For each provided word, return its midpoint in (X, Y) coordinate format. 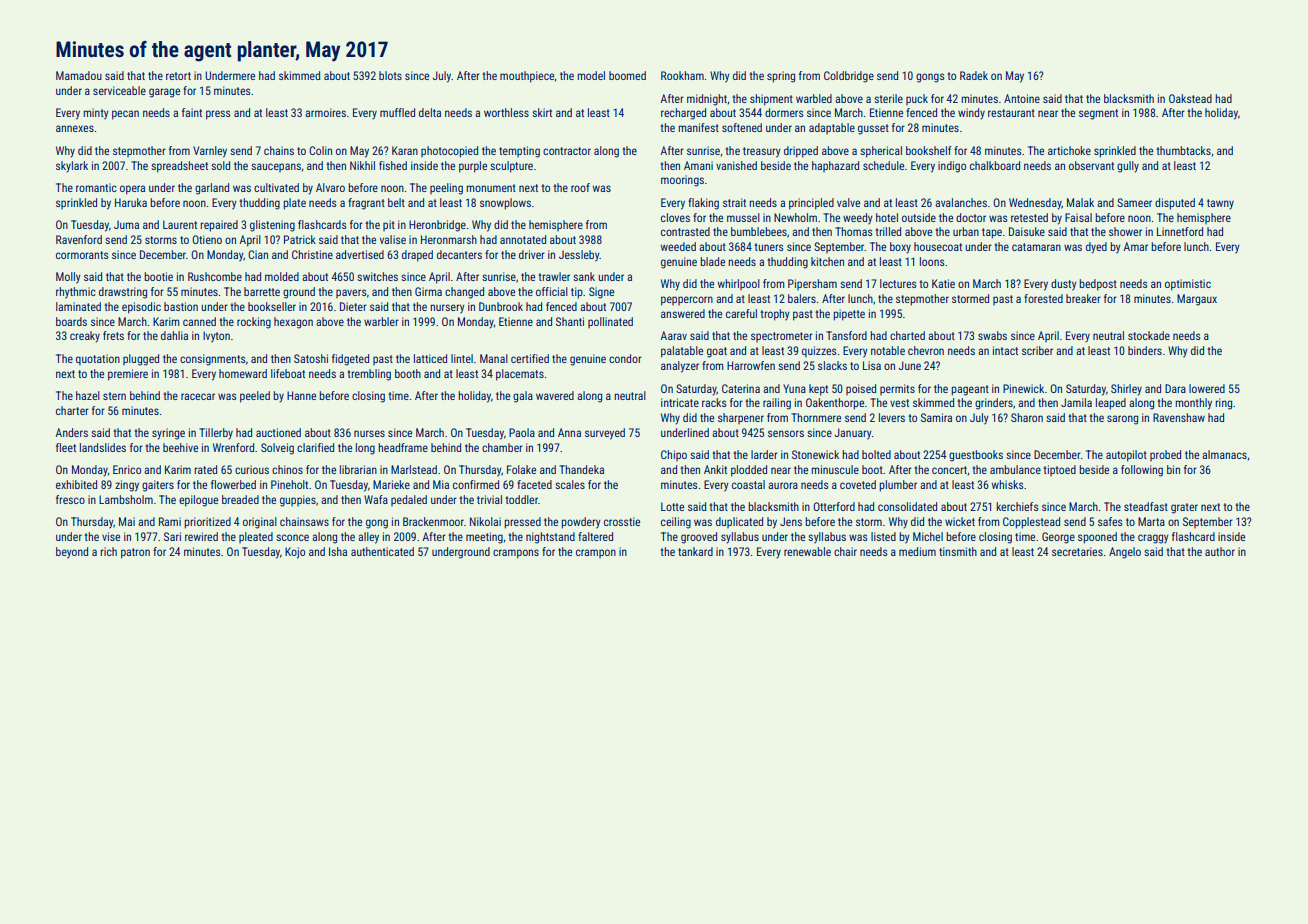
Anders (72, 432)
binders (1145, 350)
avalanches (961, 202)
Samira (936, 417)
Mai (127, 521)
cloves (675, 217)
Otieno (207, 239)
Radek (974, 75)
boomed (627, 75)
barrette (262, 291)
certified (530, 358)
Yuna (794, 388)
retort (178, 76)
